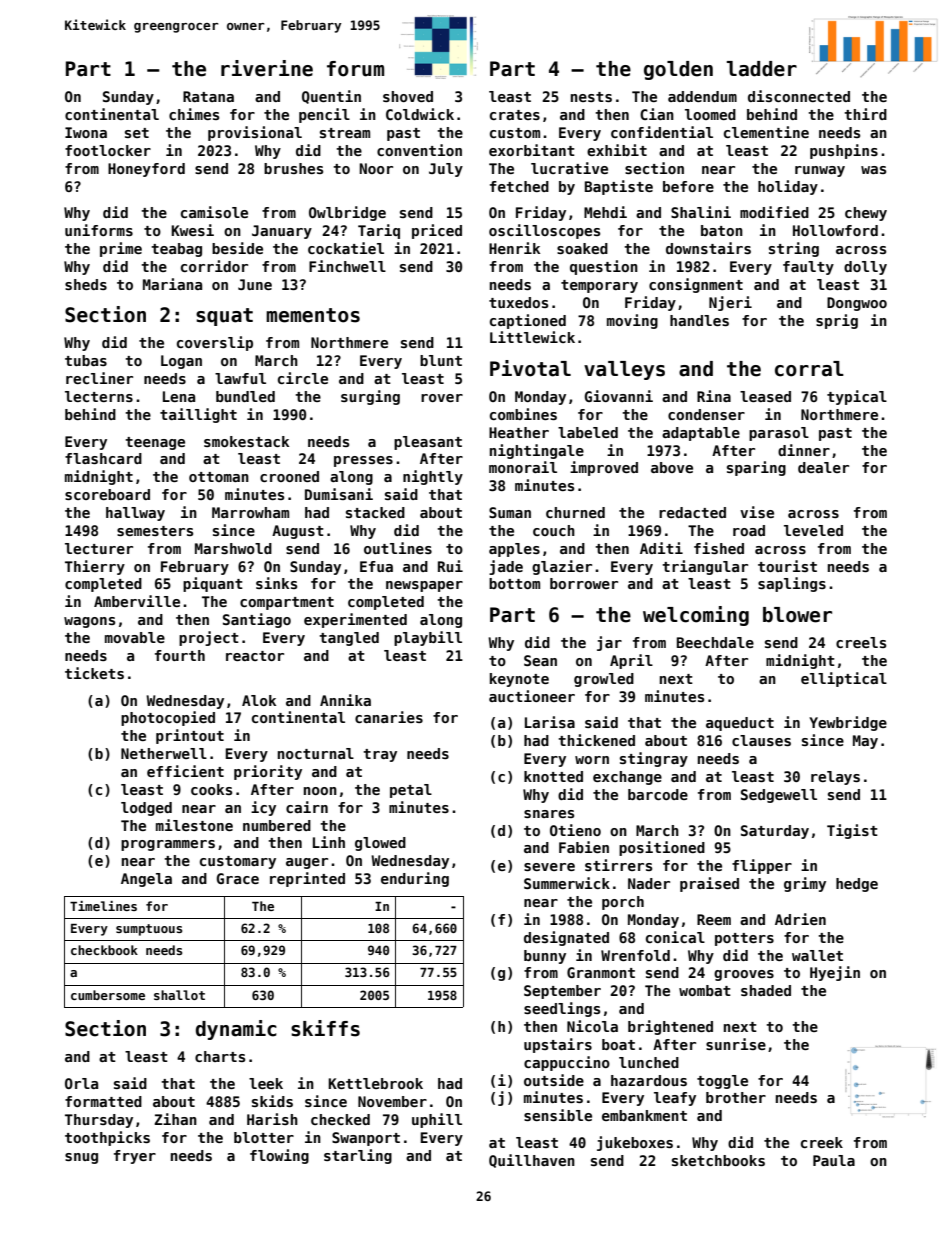 The image size is (952, 1233). What do you see at coordinates (441, 360) in the screenshot?
I see `blunt` at bounding box center [441, 360].
